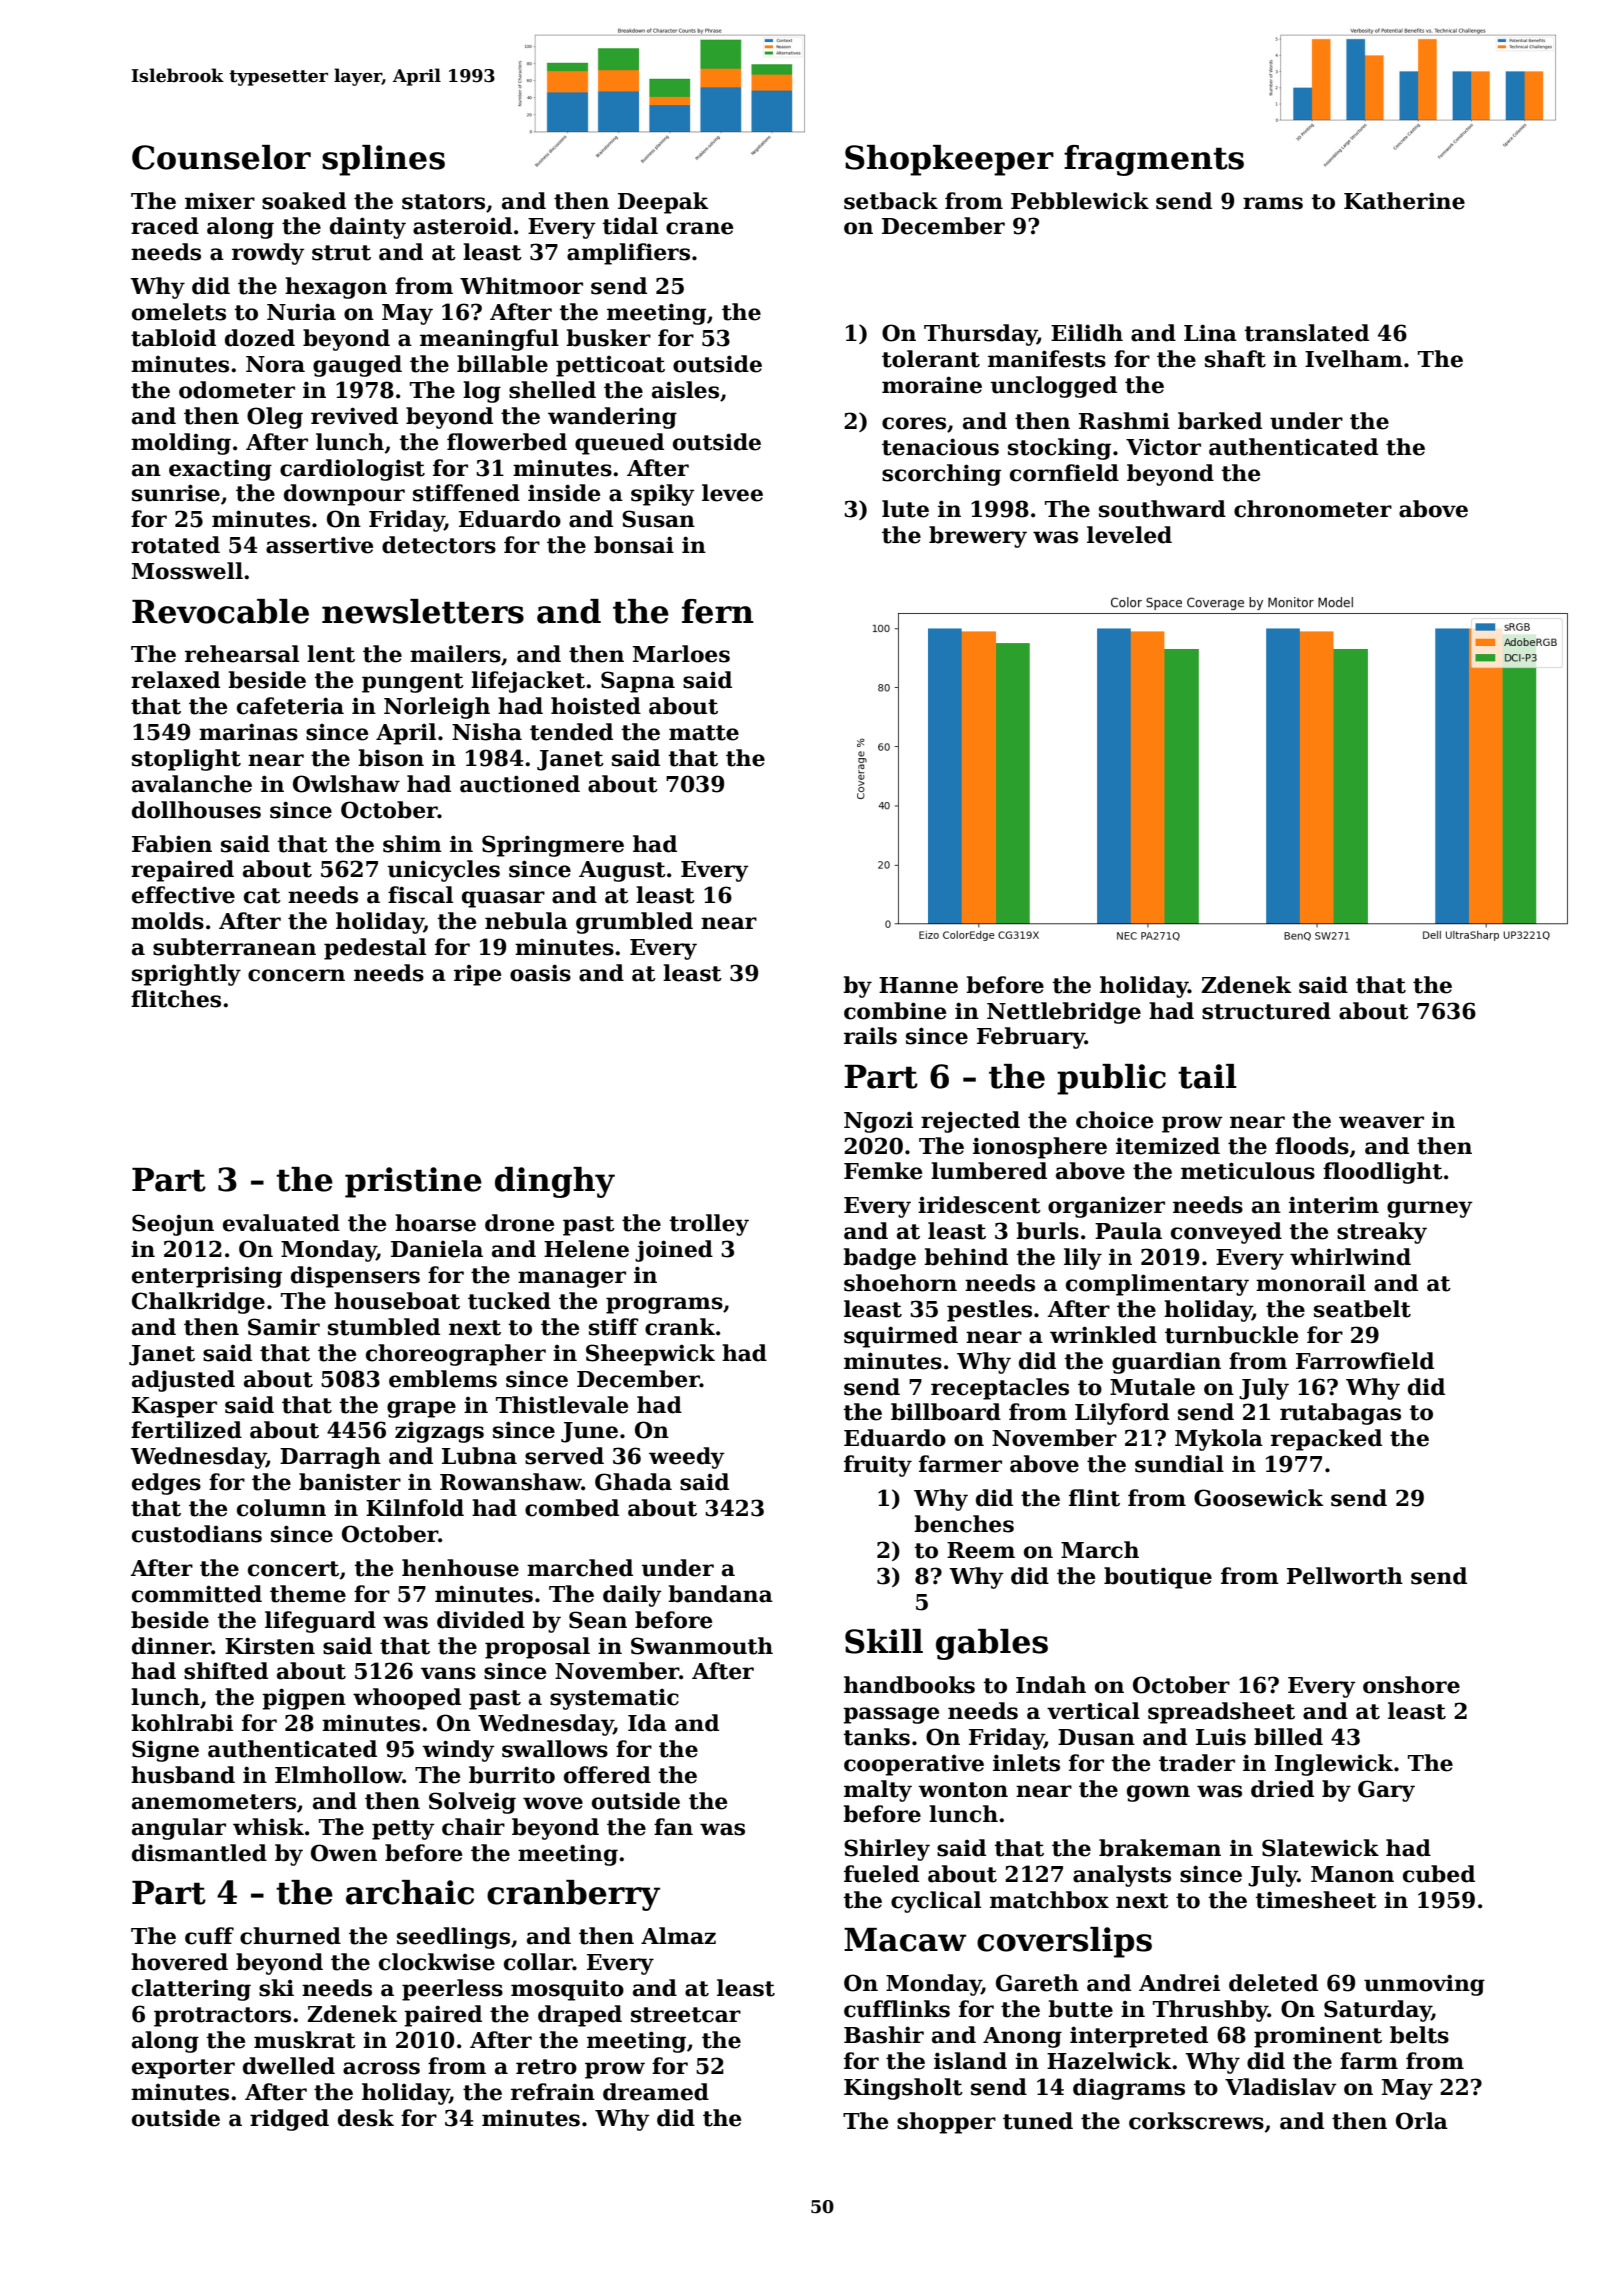 The height and width of the document is (2292, 1620). Describe the element at coordinates (293, 1569) in the document. I see `concert` at that location.
